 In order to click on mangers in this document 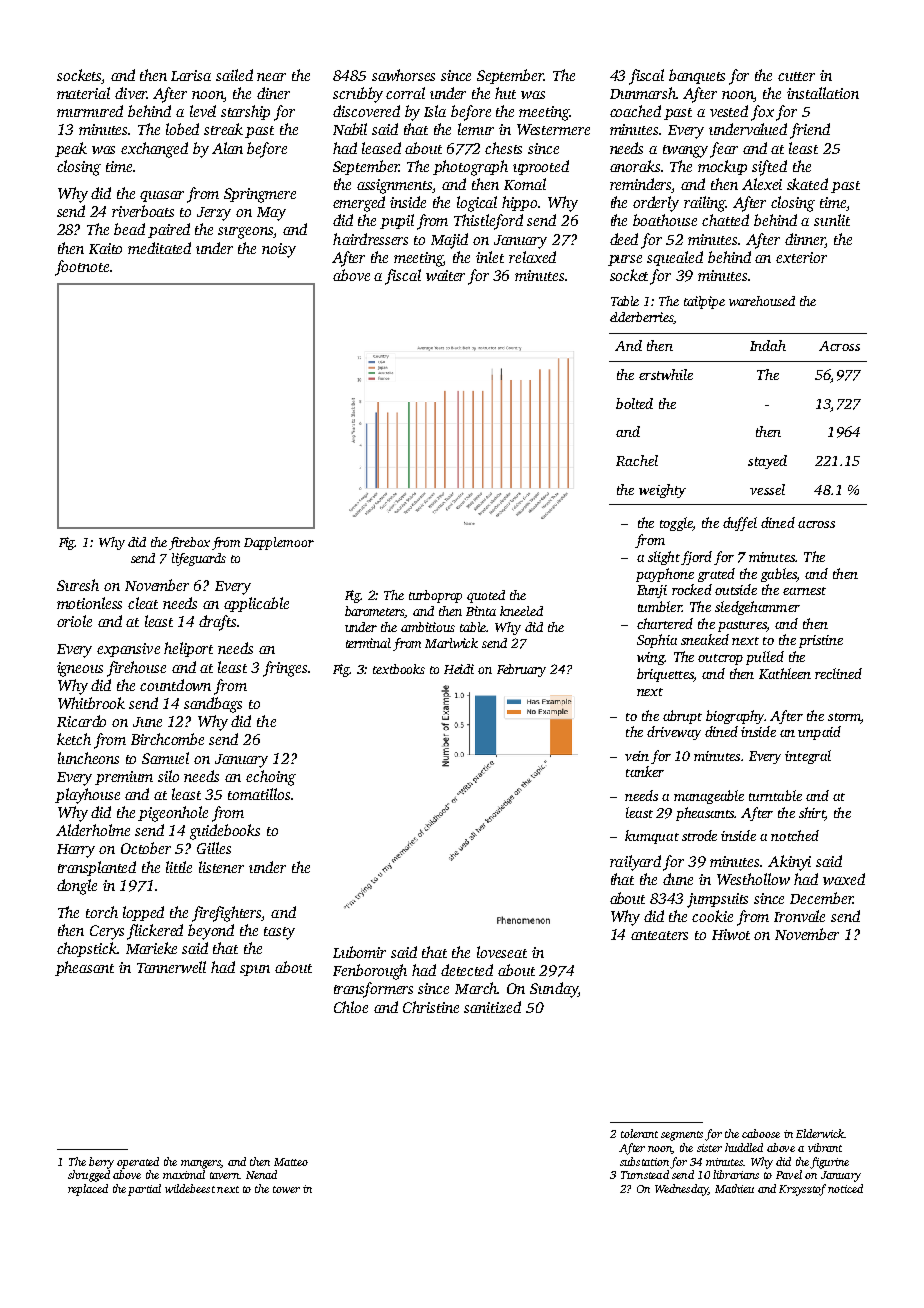, I will do `click(201, 1164)`.
